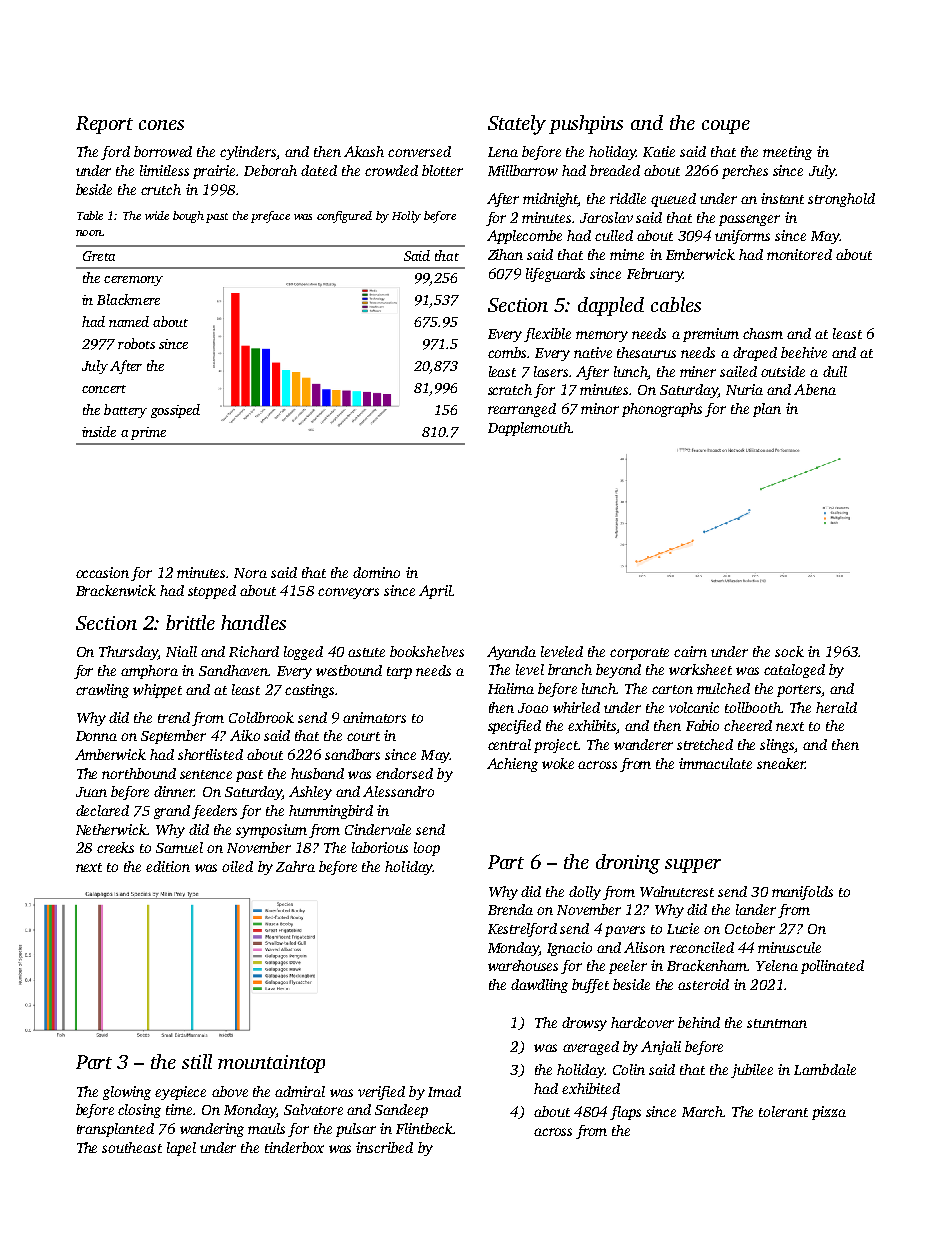 This screenshot has height=1233, width=952. I want to click on flaps, so click(625, 1113).
